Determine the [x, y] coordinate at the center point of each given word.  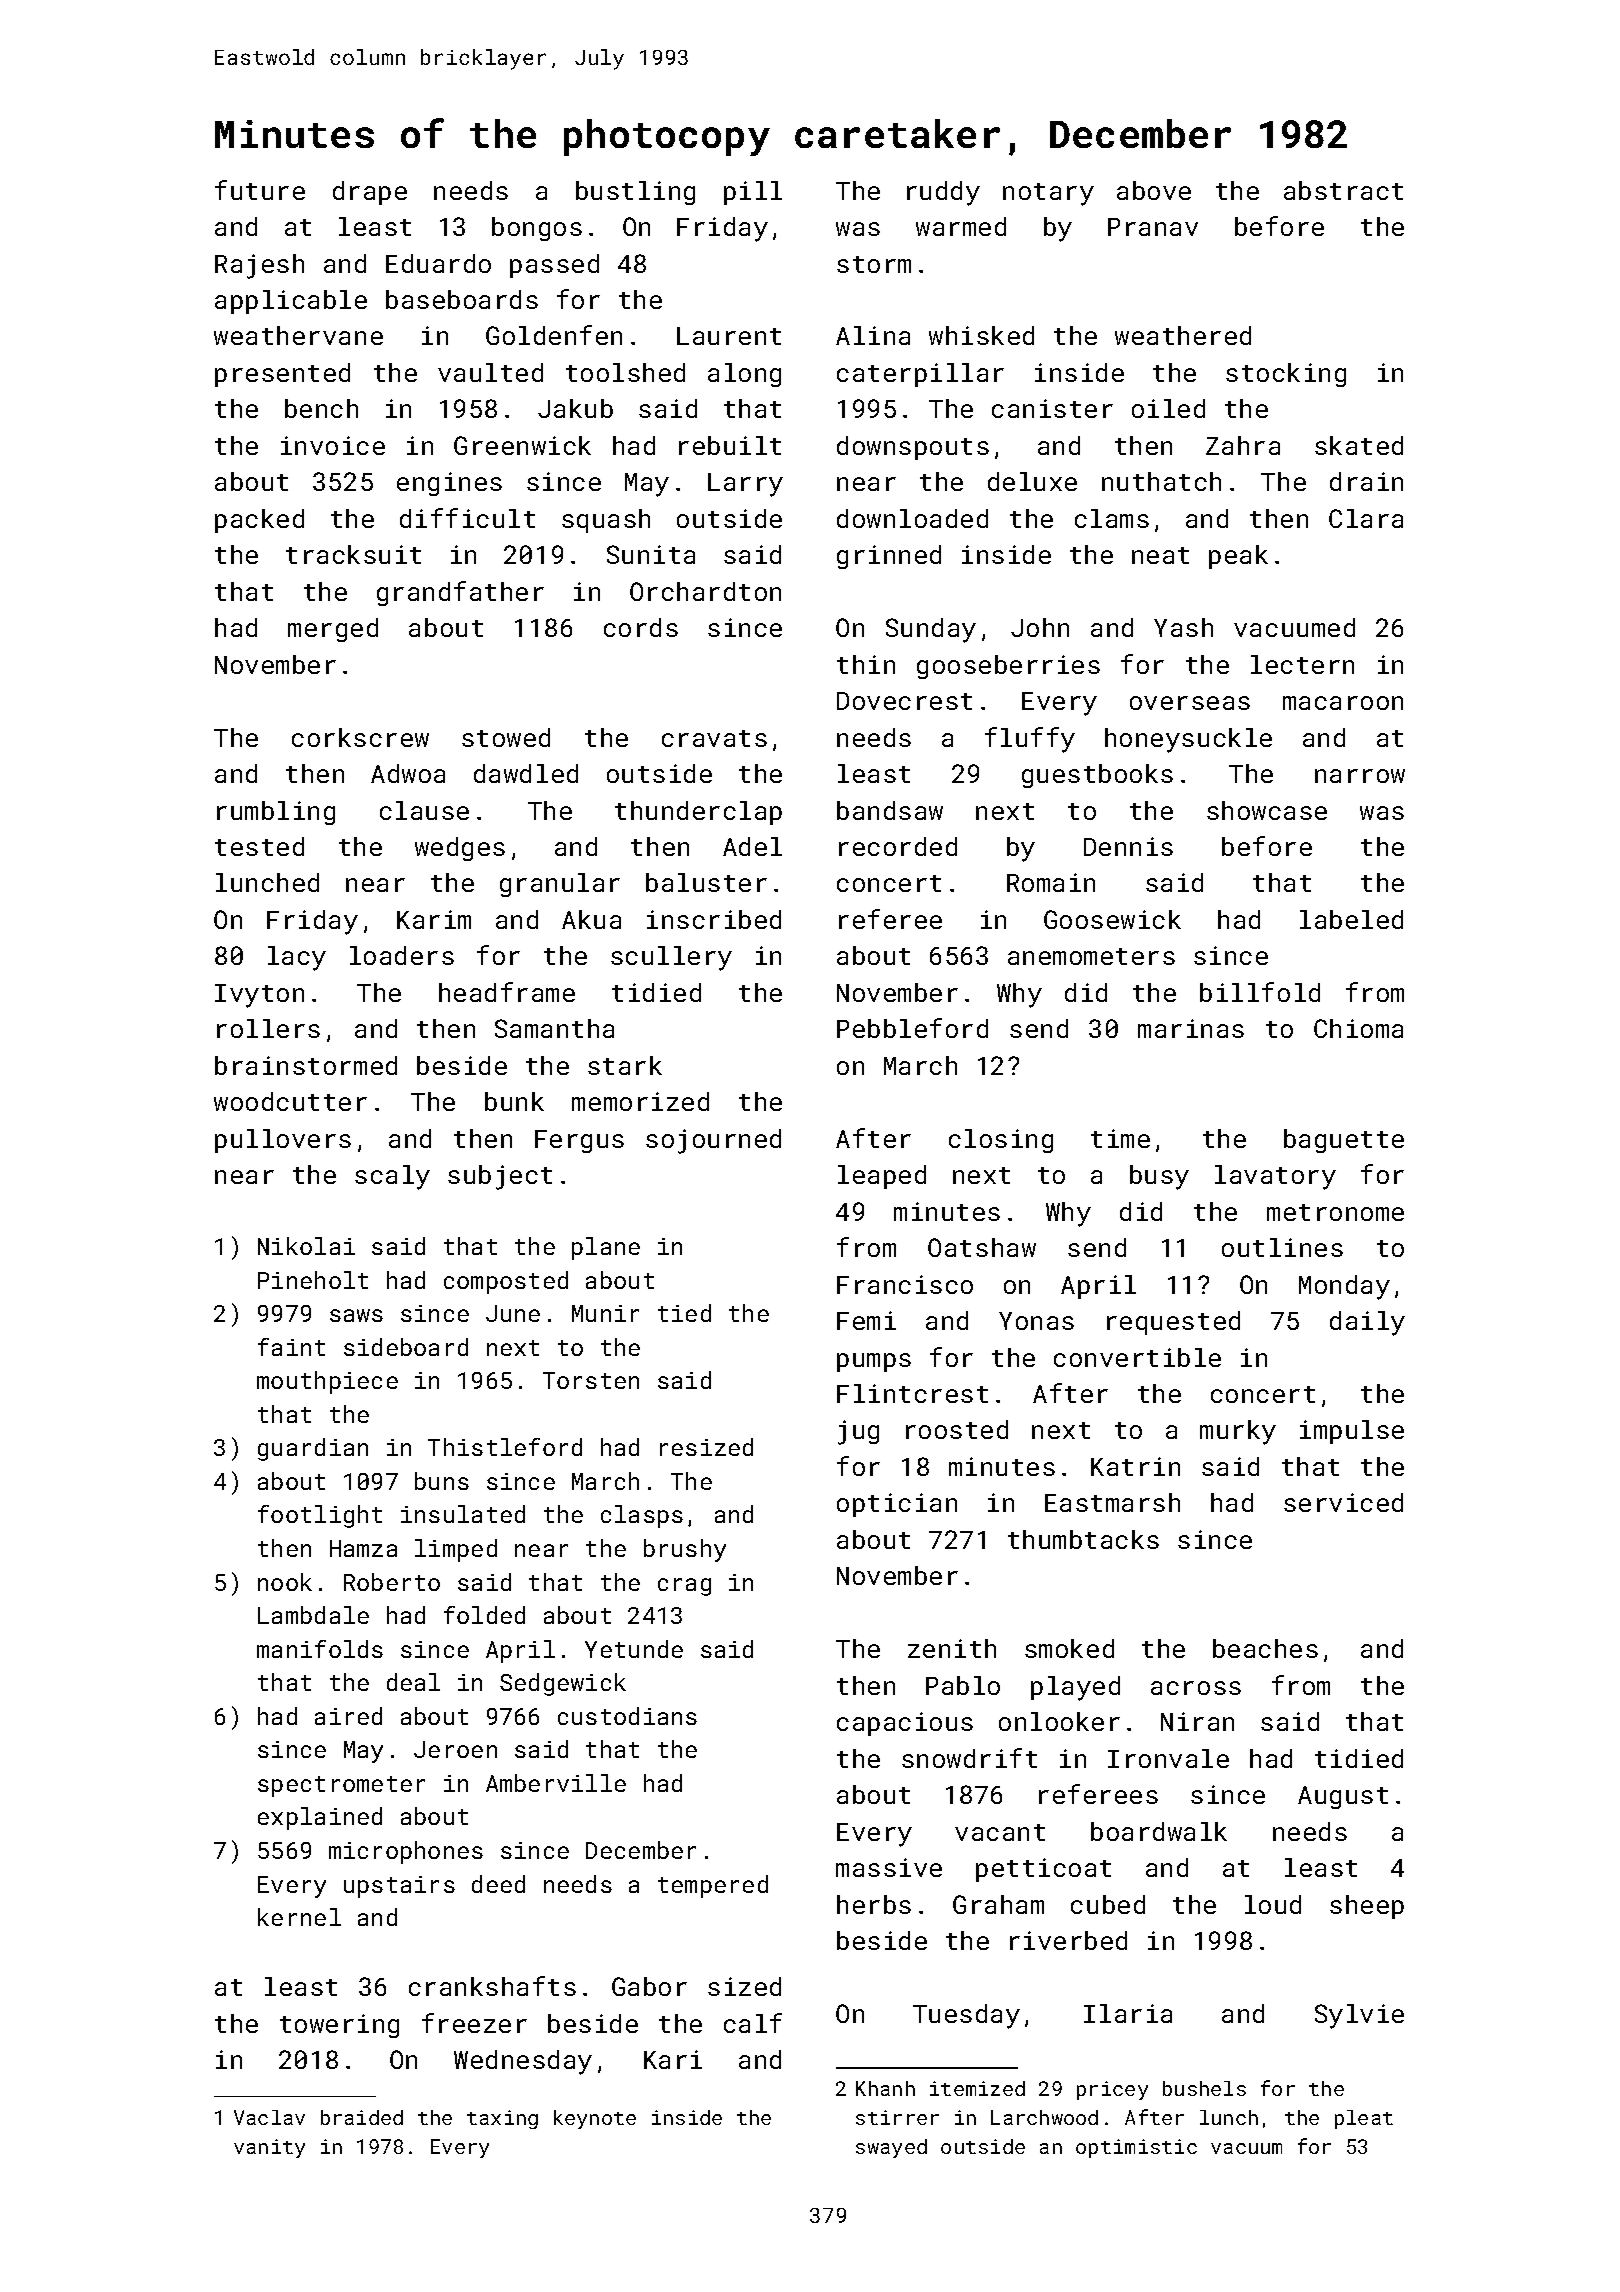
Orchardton [705, 591]
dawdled [526, 773]
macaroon [1343, 703]
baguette [1344, 1141]
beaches [1265, 1648]
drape [370, 193]
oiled [1168, 408]
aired [348, 1716]
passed [554, 266]
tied [684, 1313]
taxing [502, 2119]
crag [684, 1587]
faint [291, 1347]
